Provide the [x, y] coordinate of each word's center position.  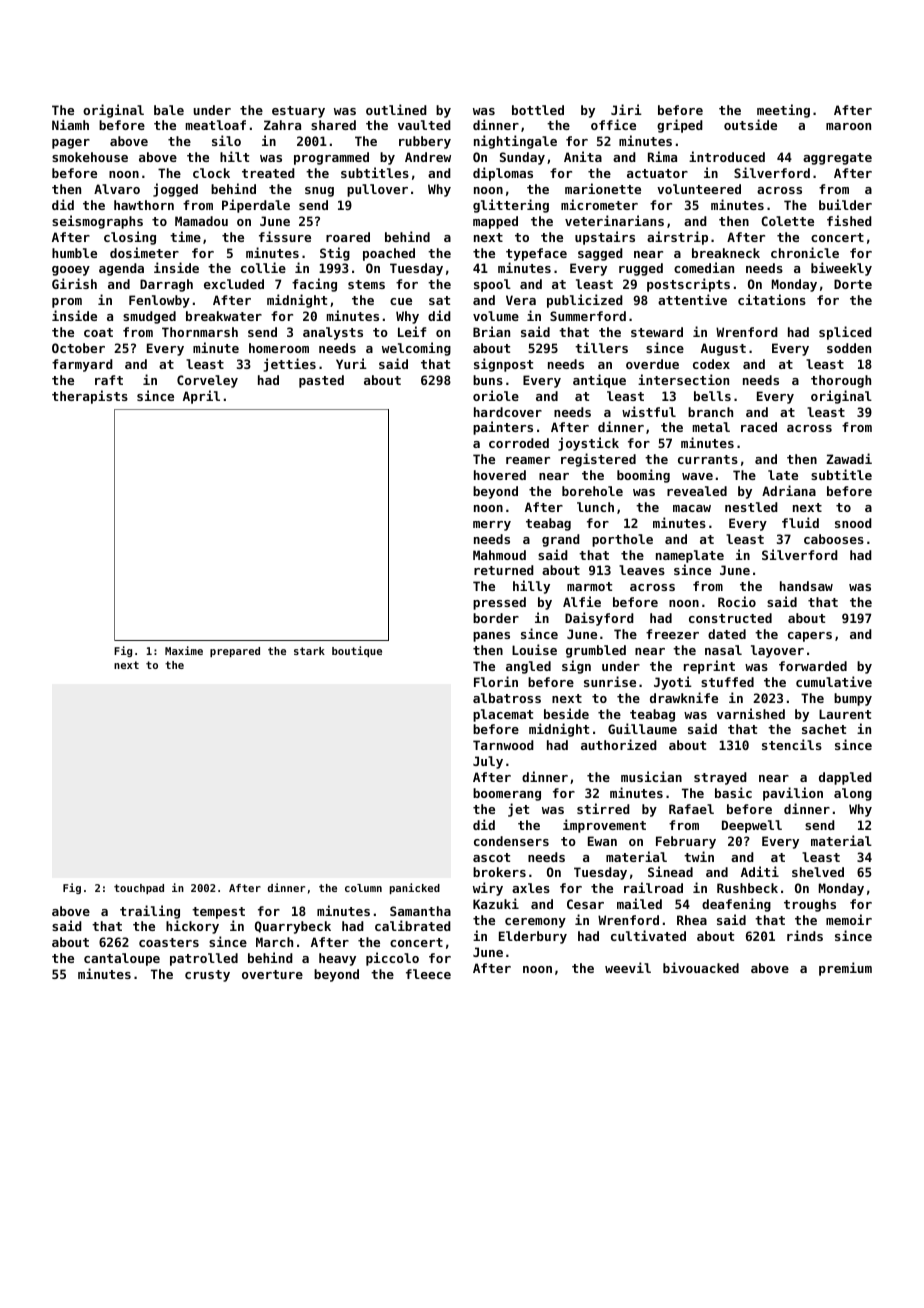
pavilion [793, 794]
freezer [672, 634]
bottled [538, 110]
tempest [218, 913]
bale [169, 110]
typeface [536, 254]
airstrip [677, 238]
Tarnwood [503, 745]
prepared [235, 652]
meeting [783, 111]
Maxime [184, 650]
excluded [234, 284]
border [496, 618]
